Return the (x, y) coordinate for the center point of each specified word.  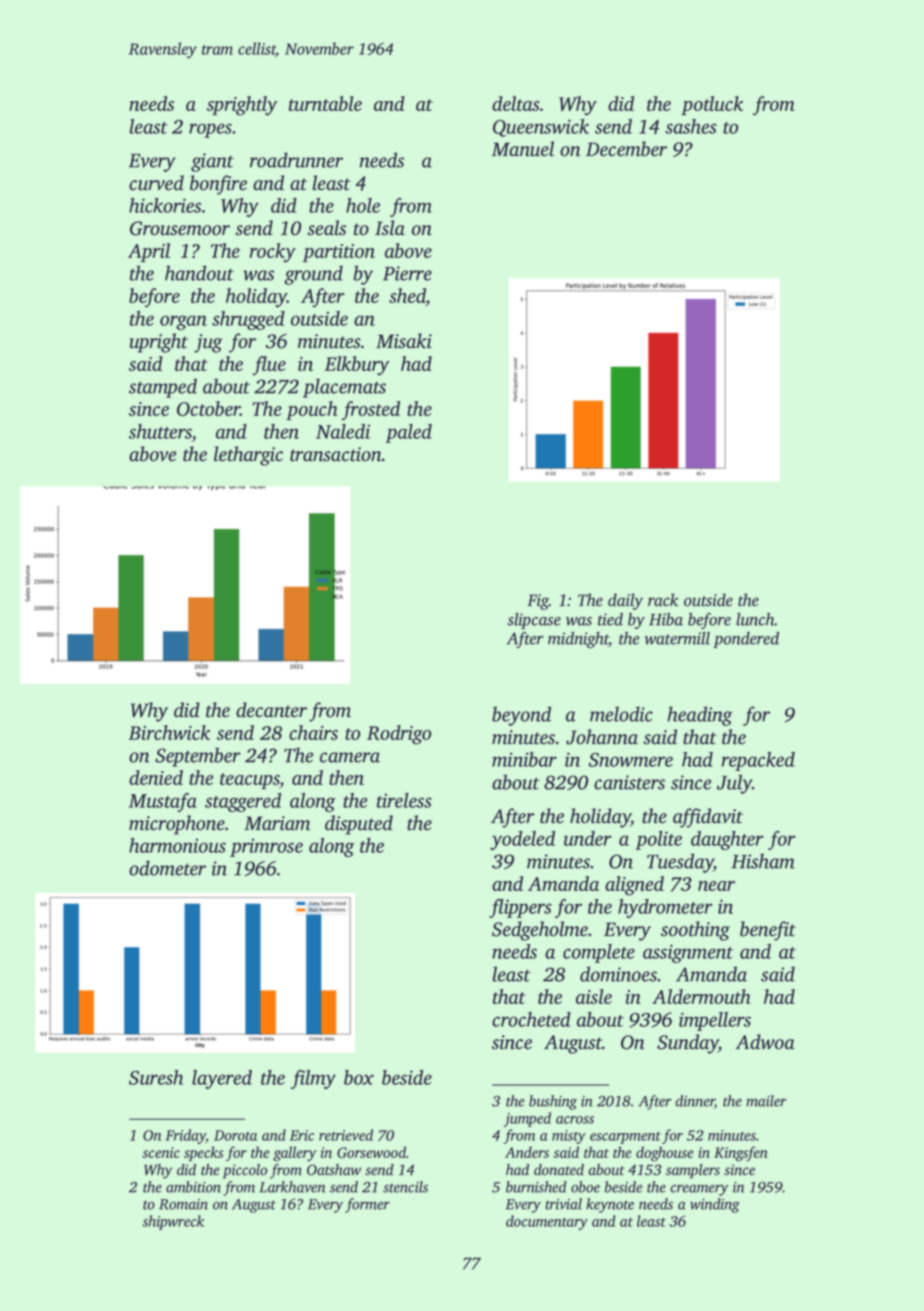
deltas (516, 103)
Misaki (404, 341)
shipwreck (173, 1222)
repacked (758, 761)
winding (715, 1205)
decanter (271, 710)
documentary (547, 1222)
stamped (163, 388)
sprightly (242, 106)
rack (663, 599)
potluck (712, 105)
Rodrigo (399, 735)
